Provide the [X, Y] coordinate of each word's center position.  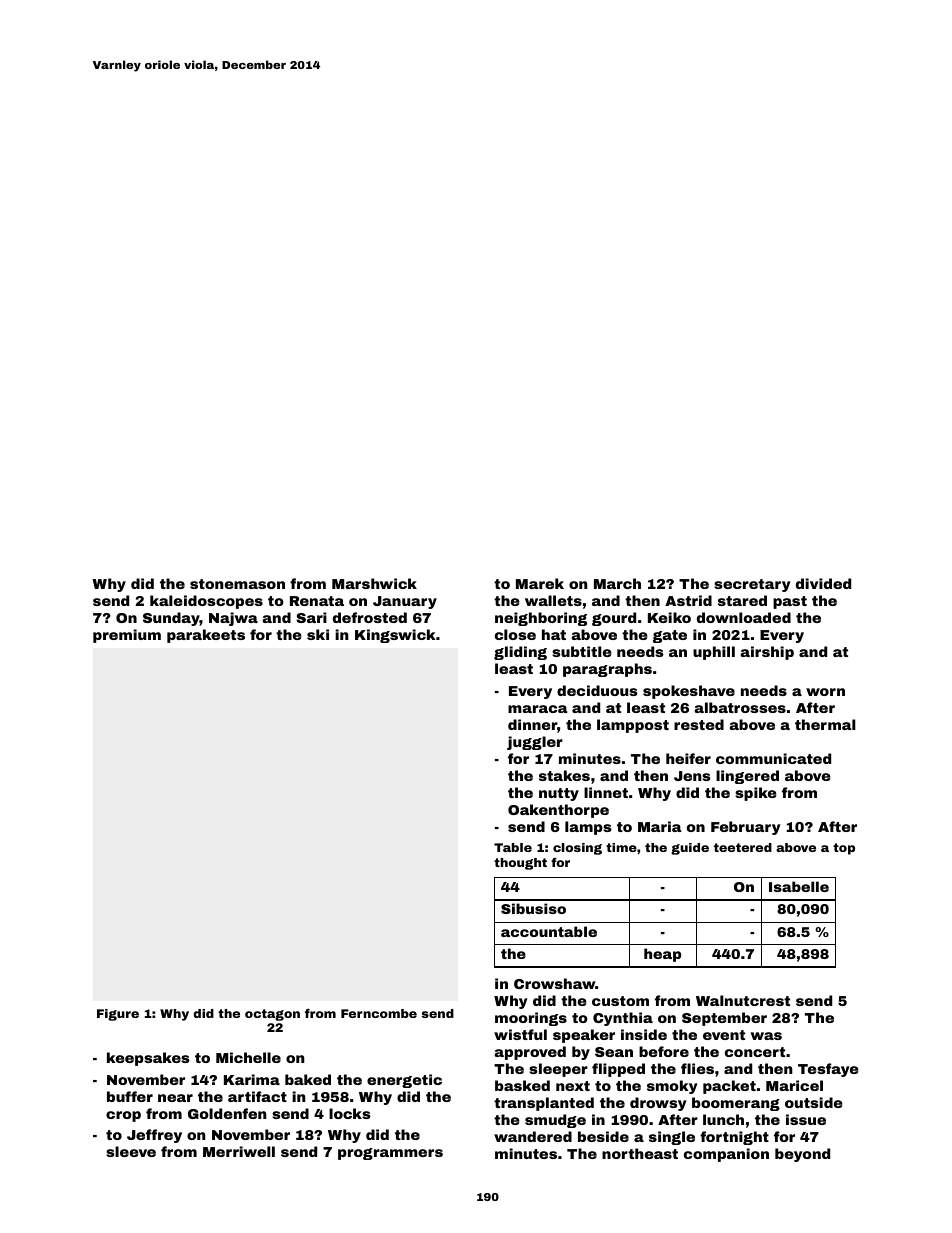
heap [662, 955]
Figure [118, 1015]
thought [520, 864]
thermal [825, 724]
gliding [520, 653]
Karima [252, 1079]
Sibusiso [533, 908]
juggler [535, 743]
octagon [272, 1015]
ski [318, 634]
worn [825, 692]
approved [530, 1053]
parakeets [206, 636]
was [766, 1036]
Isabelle [799, 886]
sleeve [131, 1151]
